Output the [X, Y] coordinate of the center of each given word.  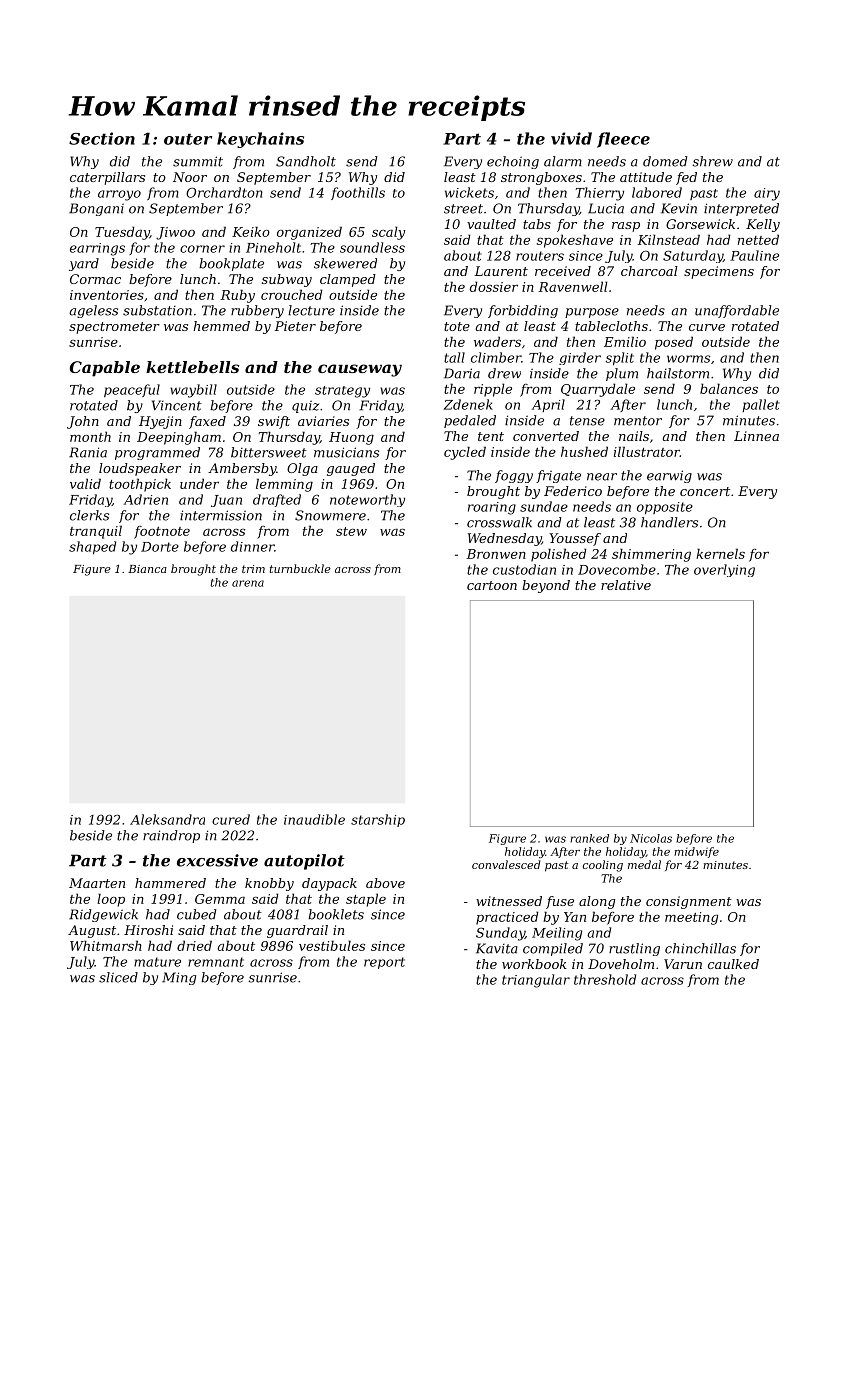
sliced [118, 977]
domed [665, 161]
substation [157, 310]
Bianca [147, 569]
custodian [524, 569]
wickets [469, 192]
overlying [724, 570]
